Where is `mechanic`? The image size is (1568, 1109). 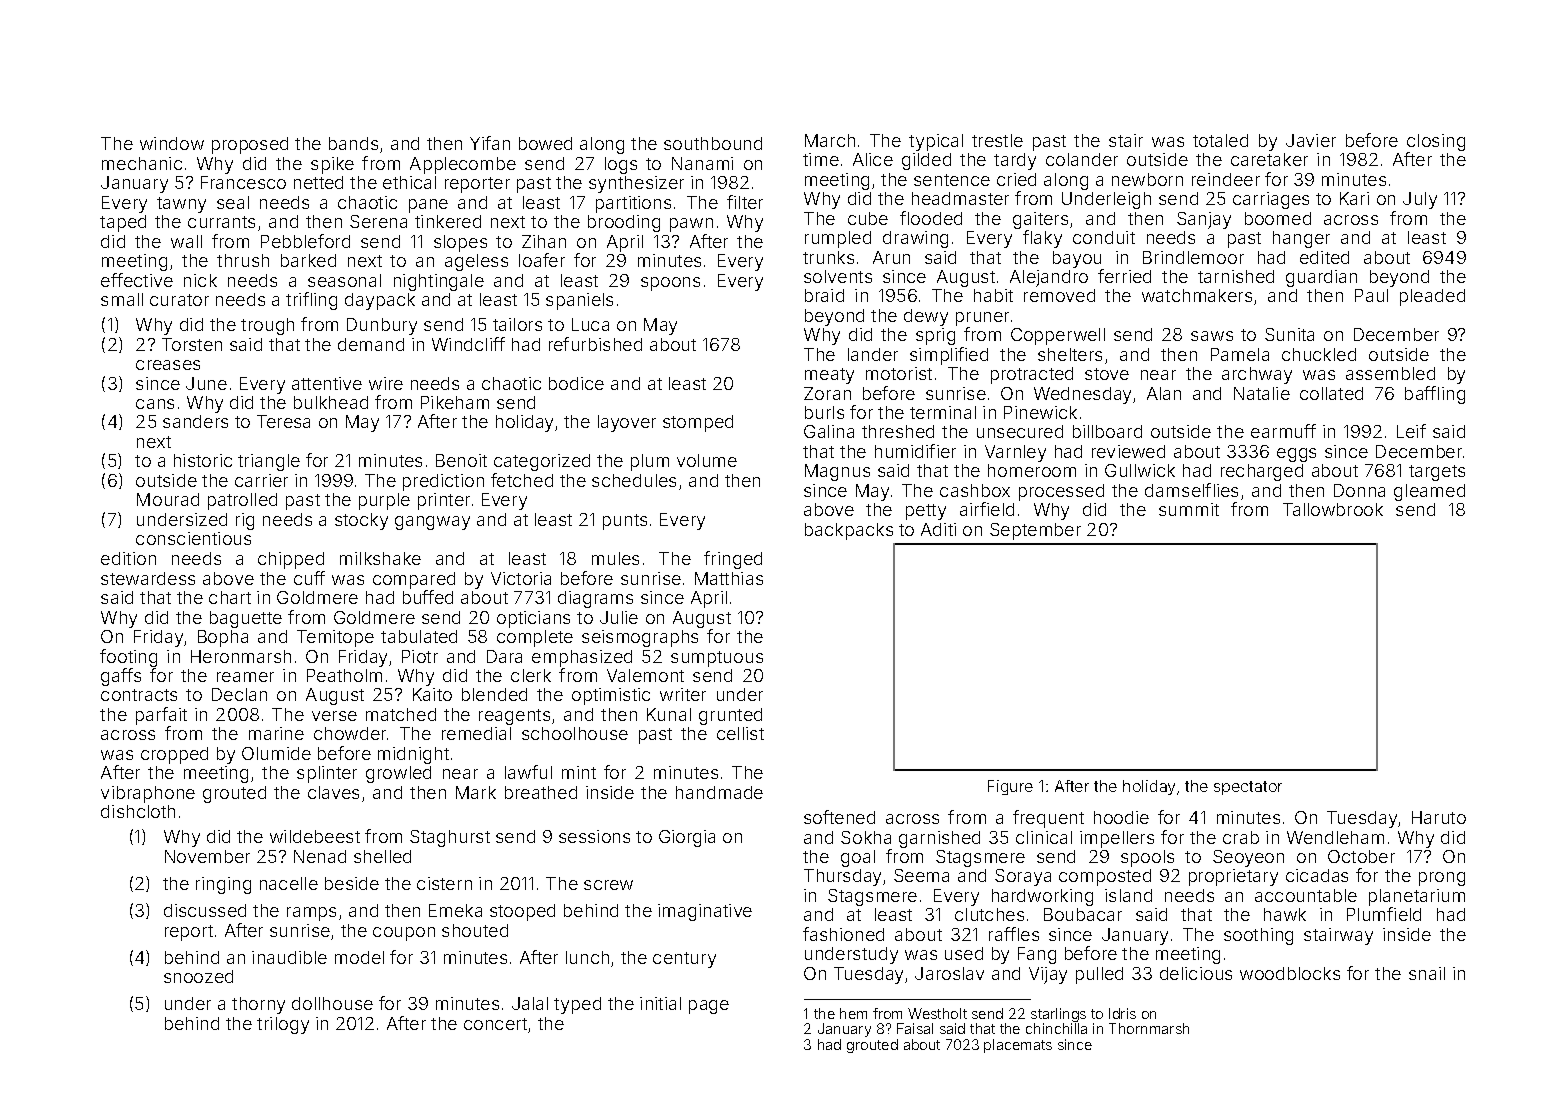
mechanic is located at coordinates (142, 163).
